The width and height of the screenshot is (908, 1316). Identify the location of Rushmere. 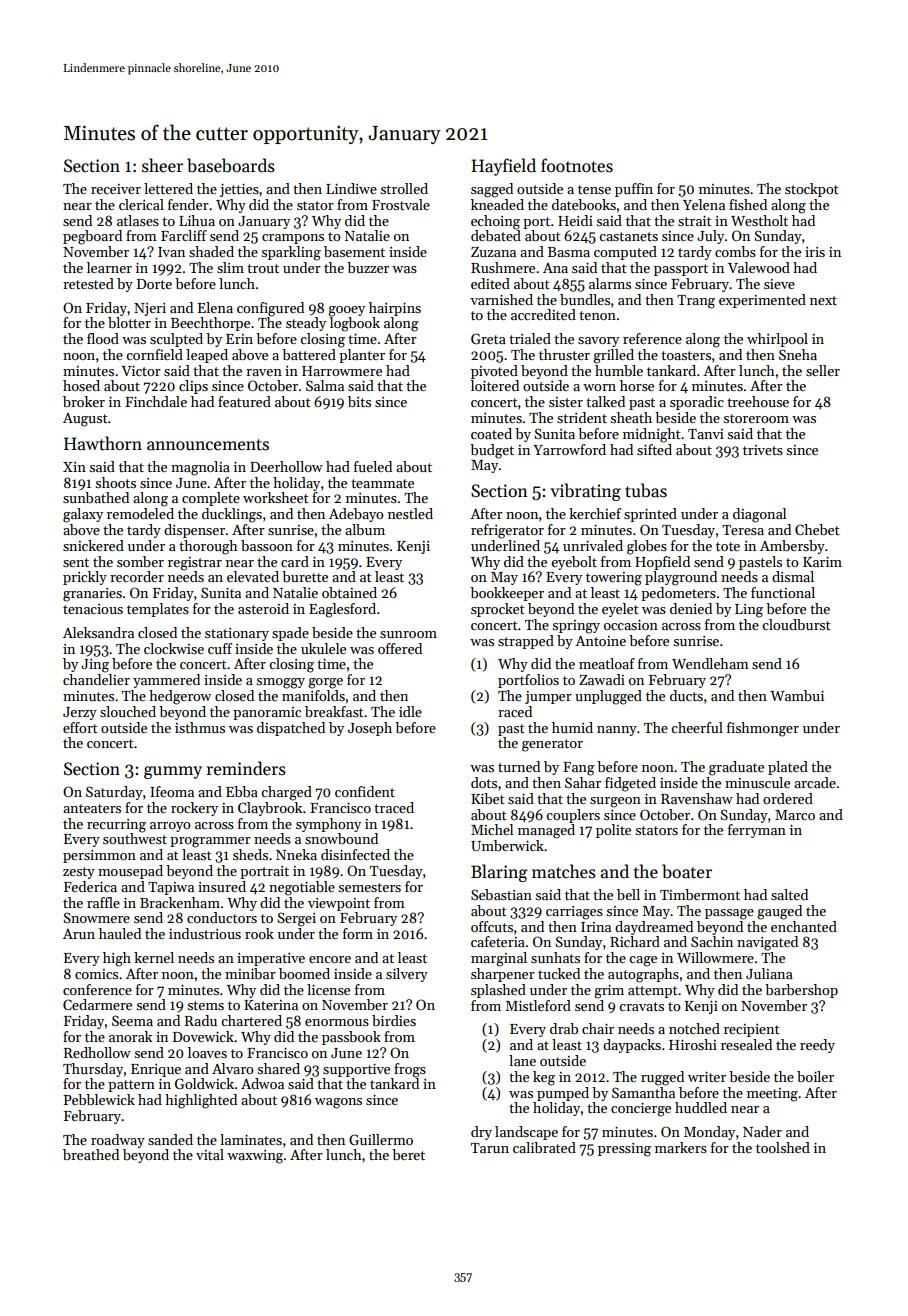
(503, 267).
